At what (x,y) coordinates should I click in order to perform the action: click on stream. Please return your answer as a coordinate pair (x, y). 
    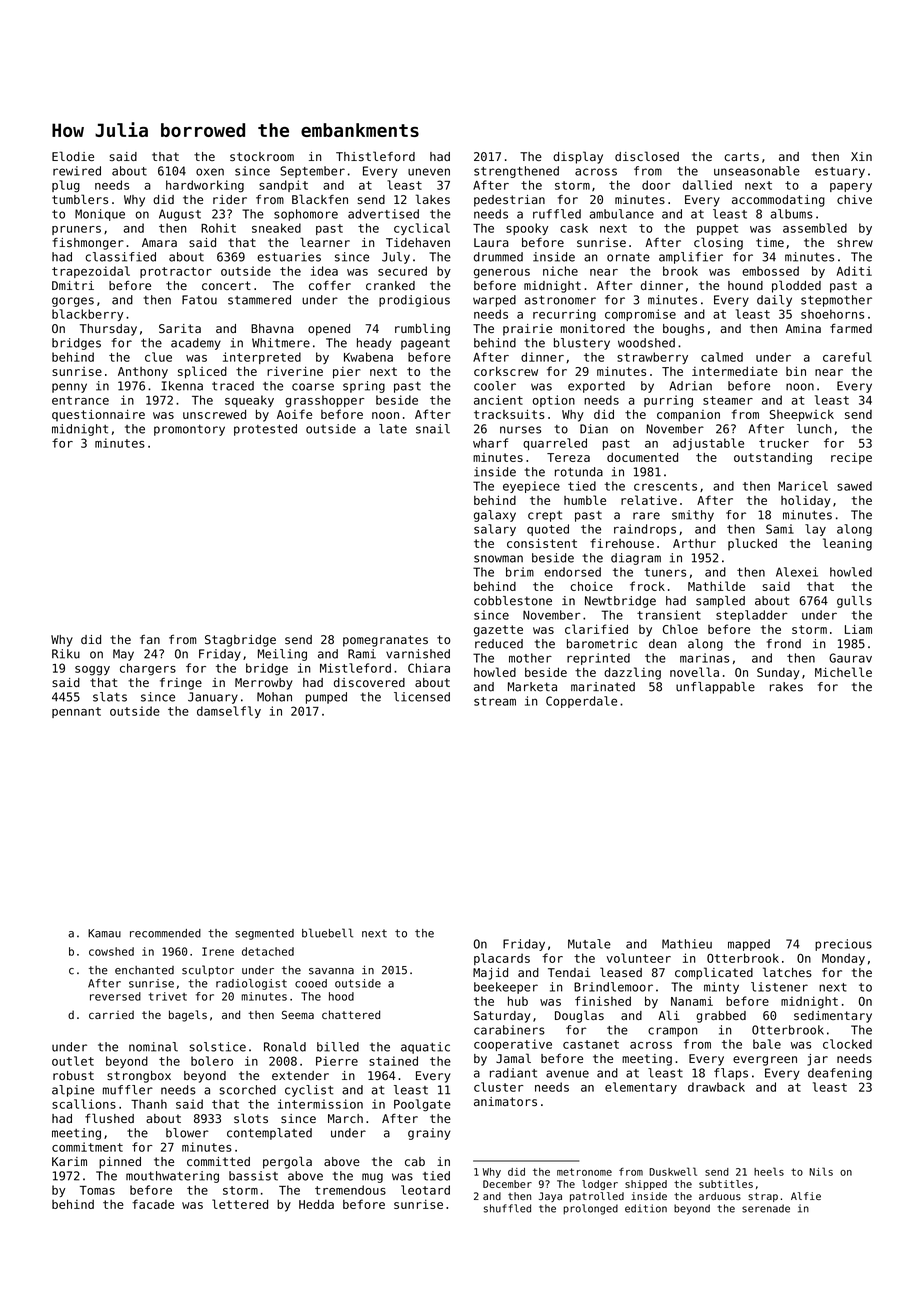
    Looking at the image, I should click on (495, 701).
